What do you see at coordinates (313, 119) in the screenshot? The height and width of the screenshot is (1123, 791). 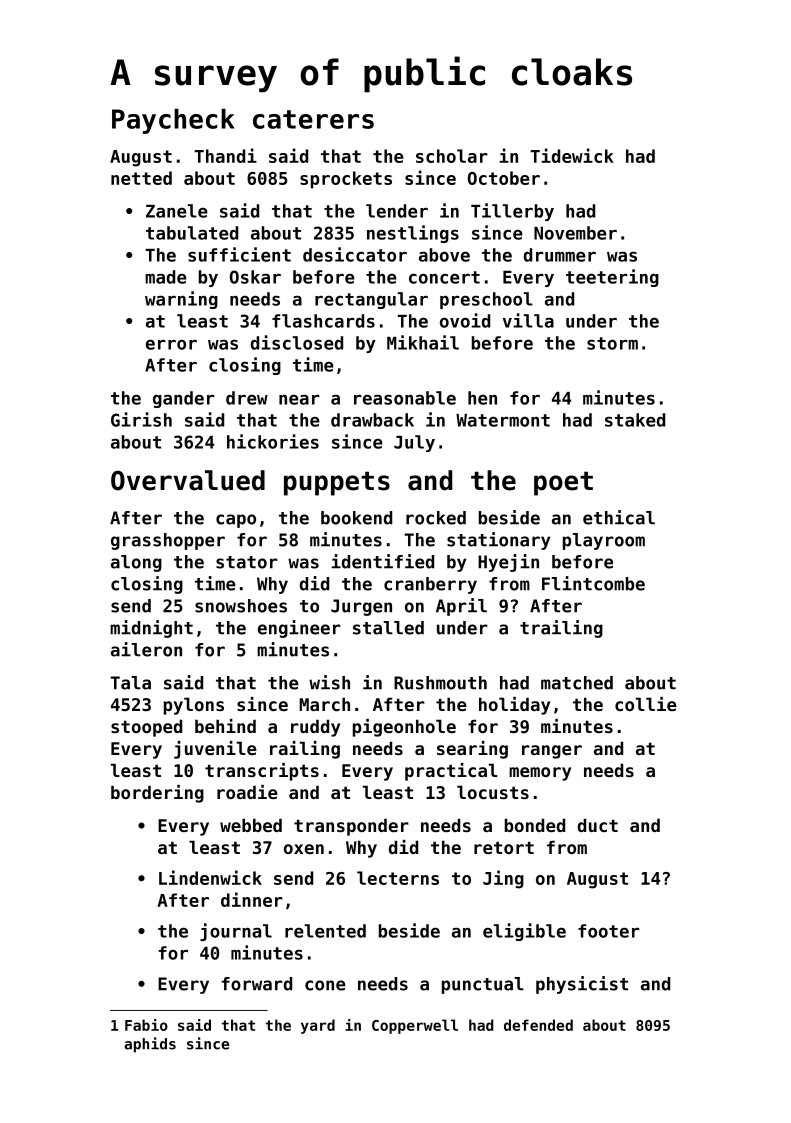 I see `caterers` at bounding box center [313, 119].
